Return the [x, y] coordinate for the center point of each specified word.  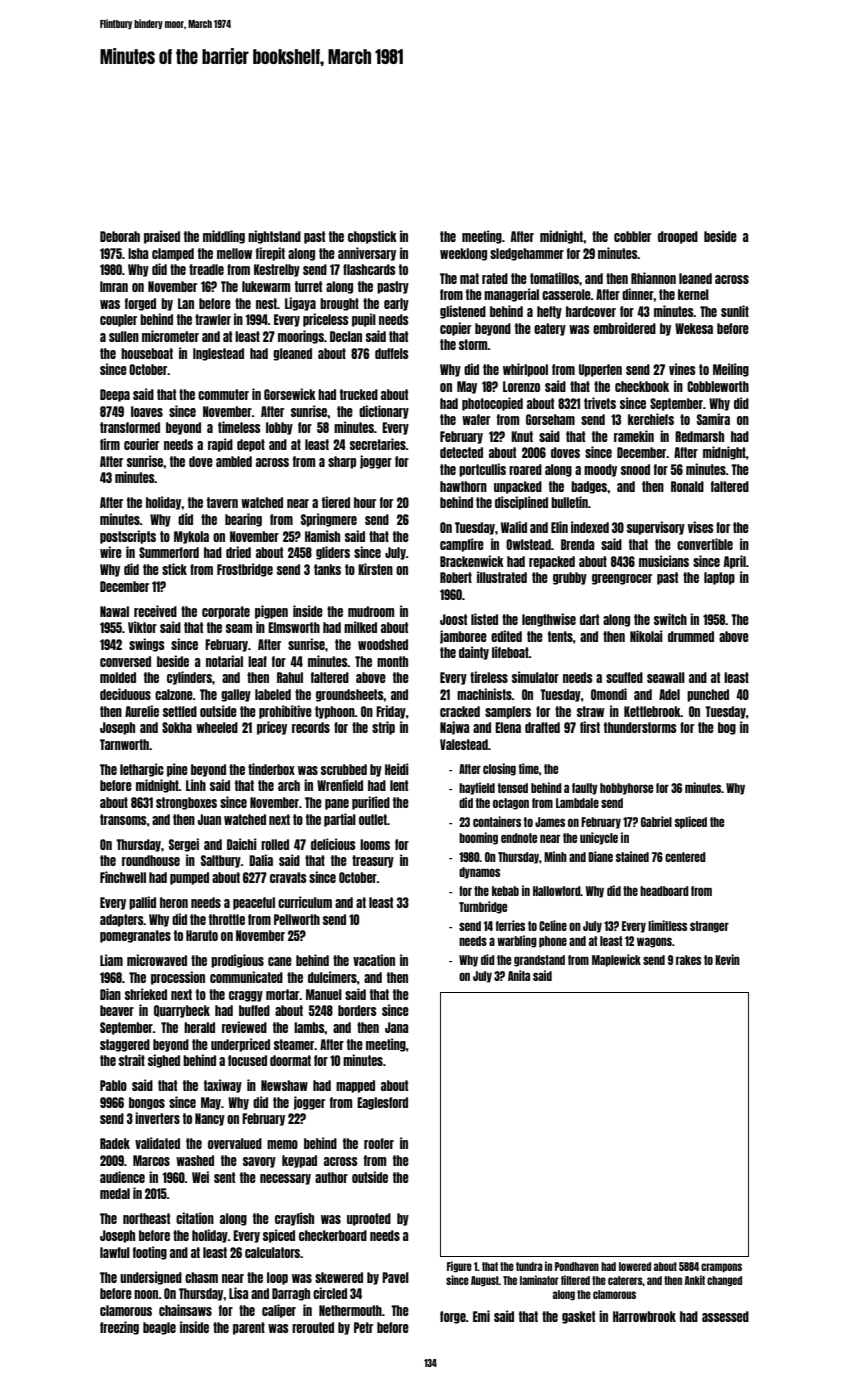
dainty [474, 653]
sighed [164, 1061]
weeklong [463, 254]
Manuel [324, 994]
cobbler [632, 236]
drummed [691, 636]
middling [224, 237]
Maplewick [616, 960]
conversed [125, 661]
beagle [159, 1328]
